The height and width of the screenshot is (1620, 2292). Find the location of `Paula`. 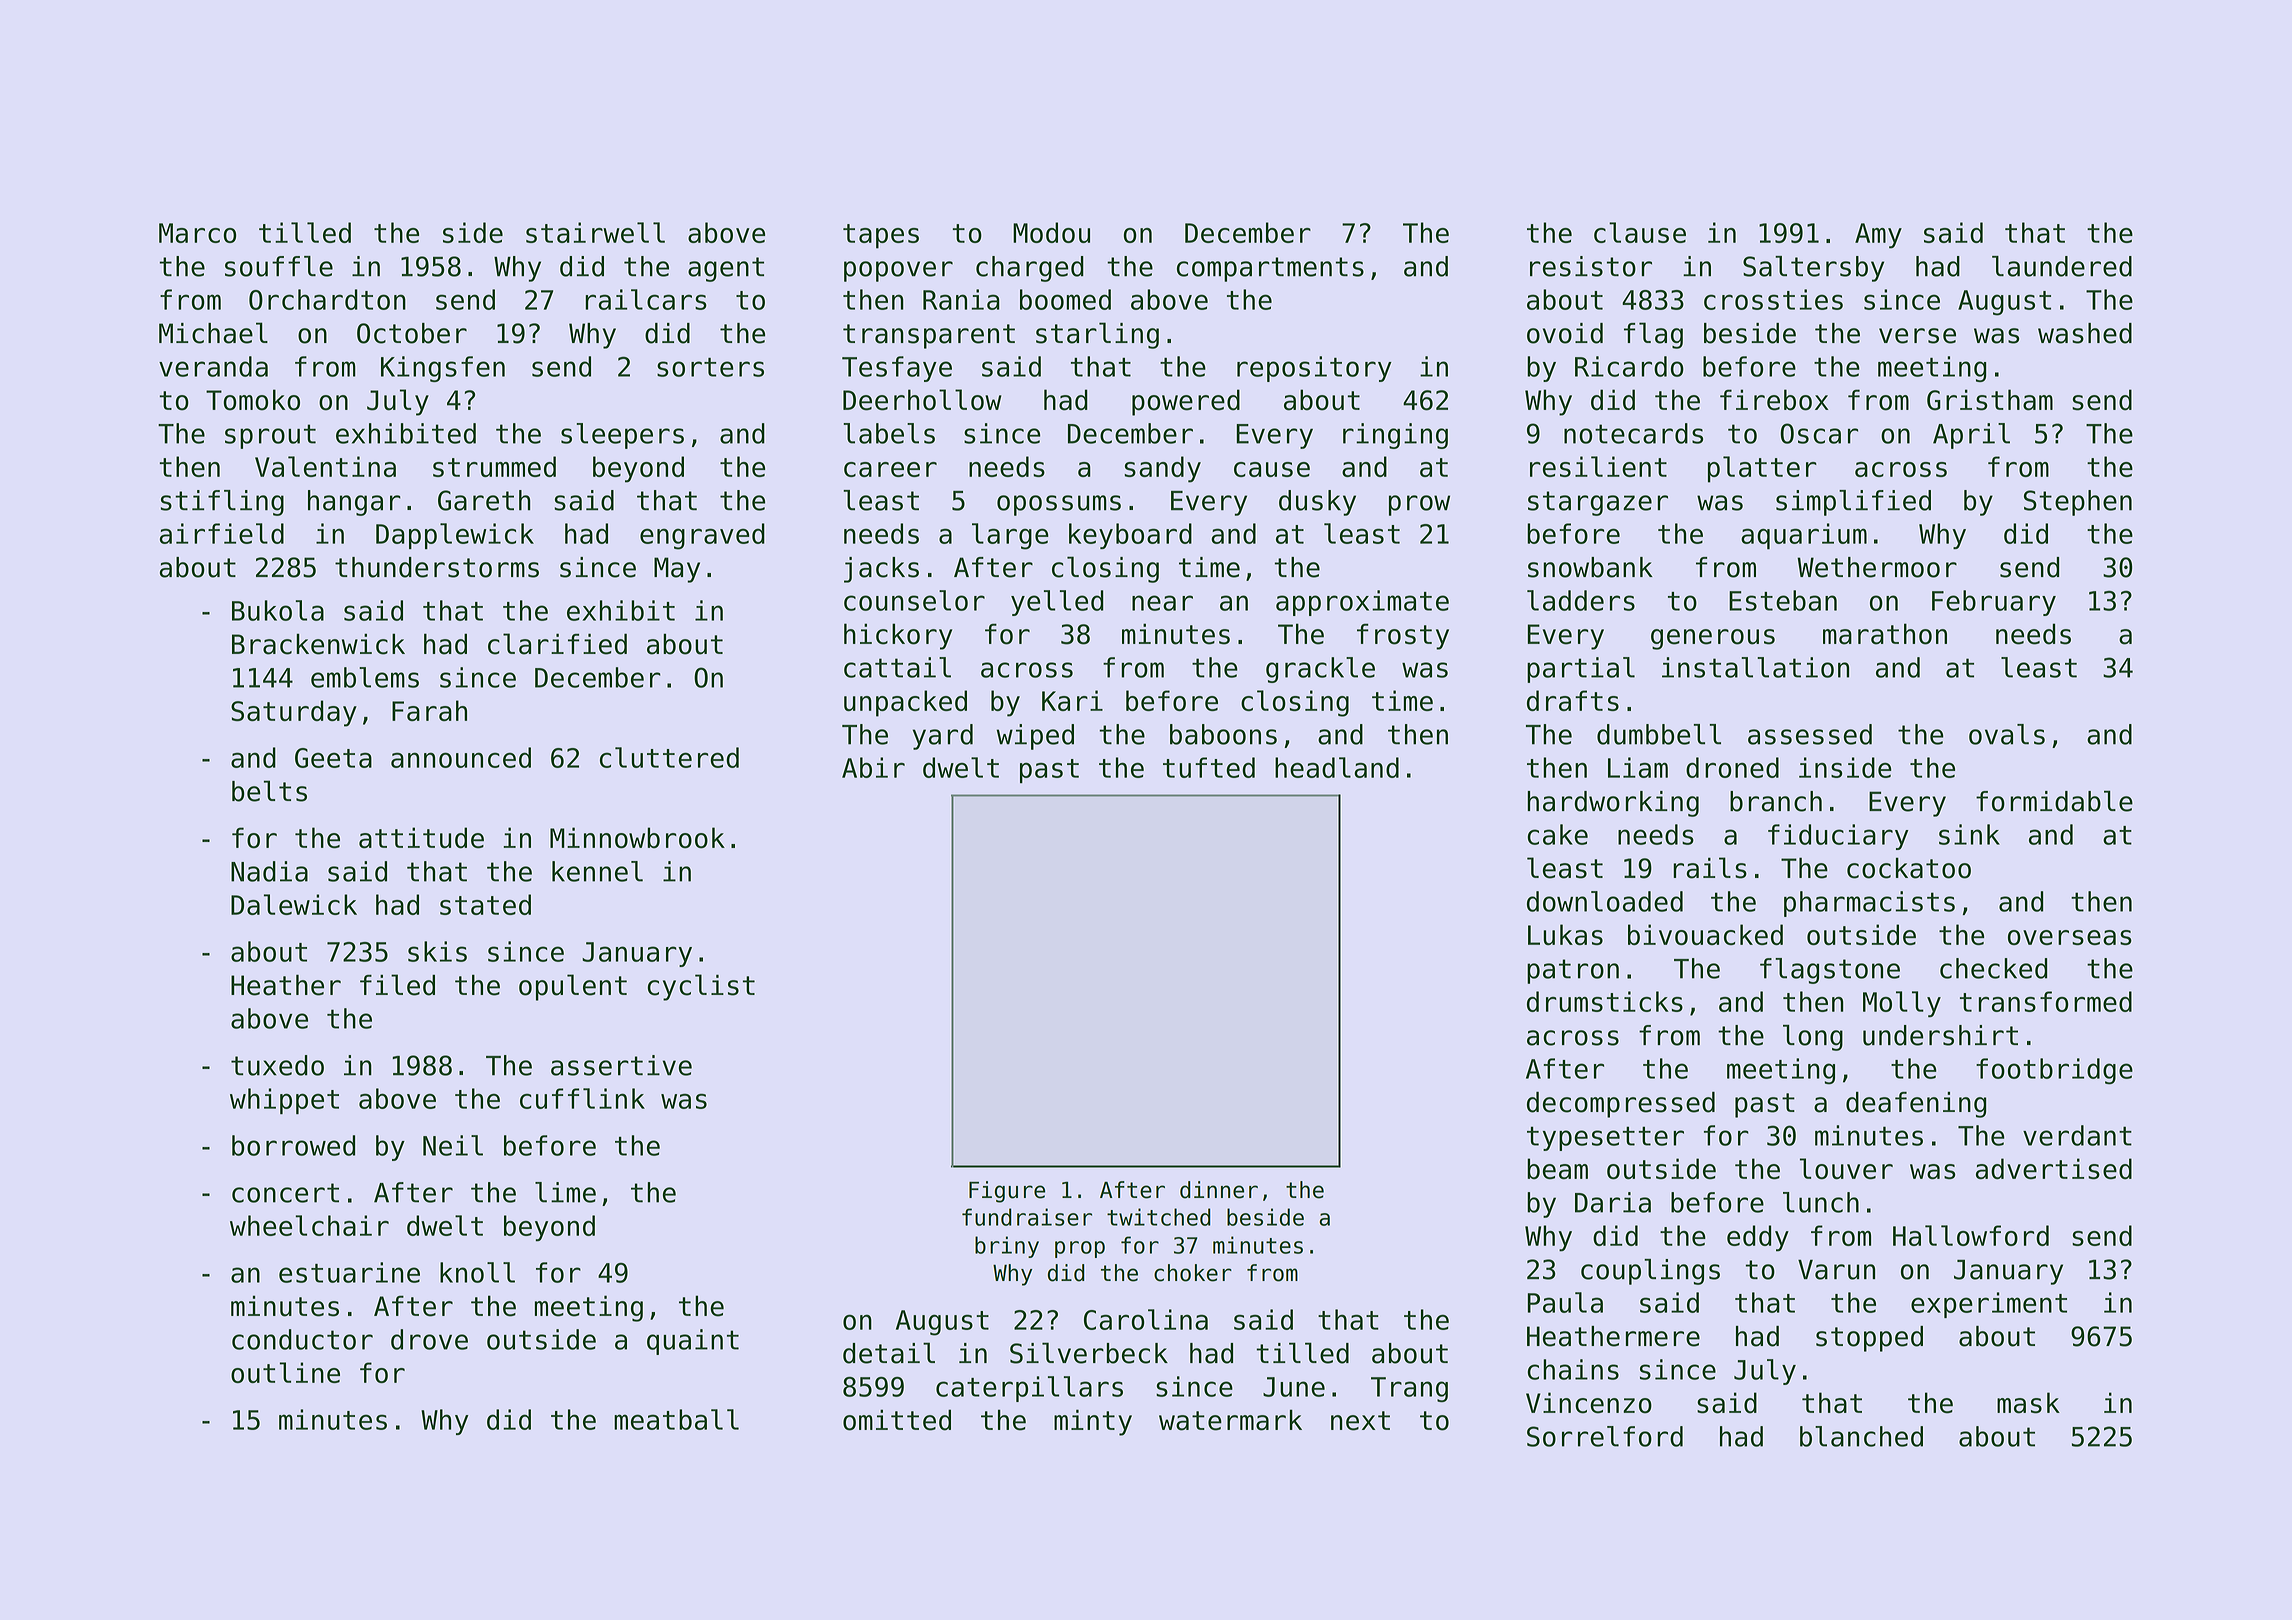

Paula is located at coordinates (1565, 1302).
